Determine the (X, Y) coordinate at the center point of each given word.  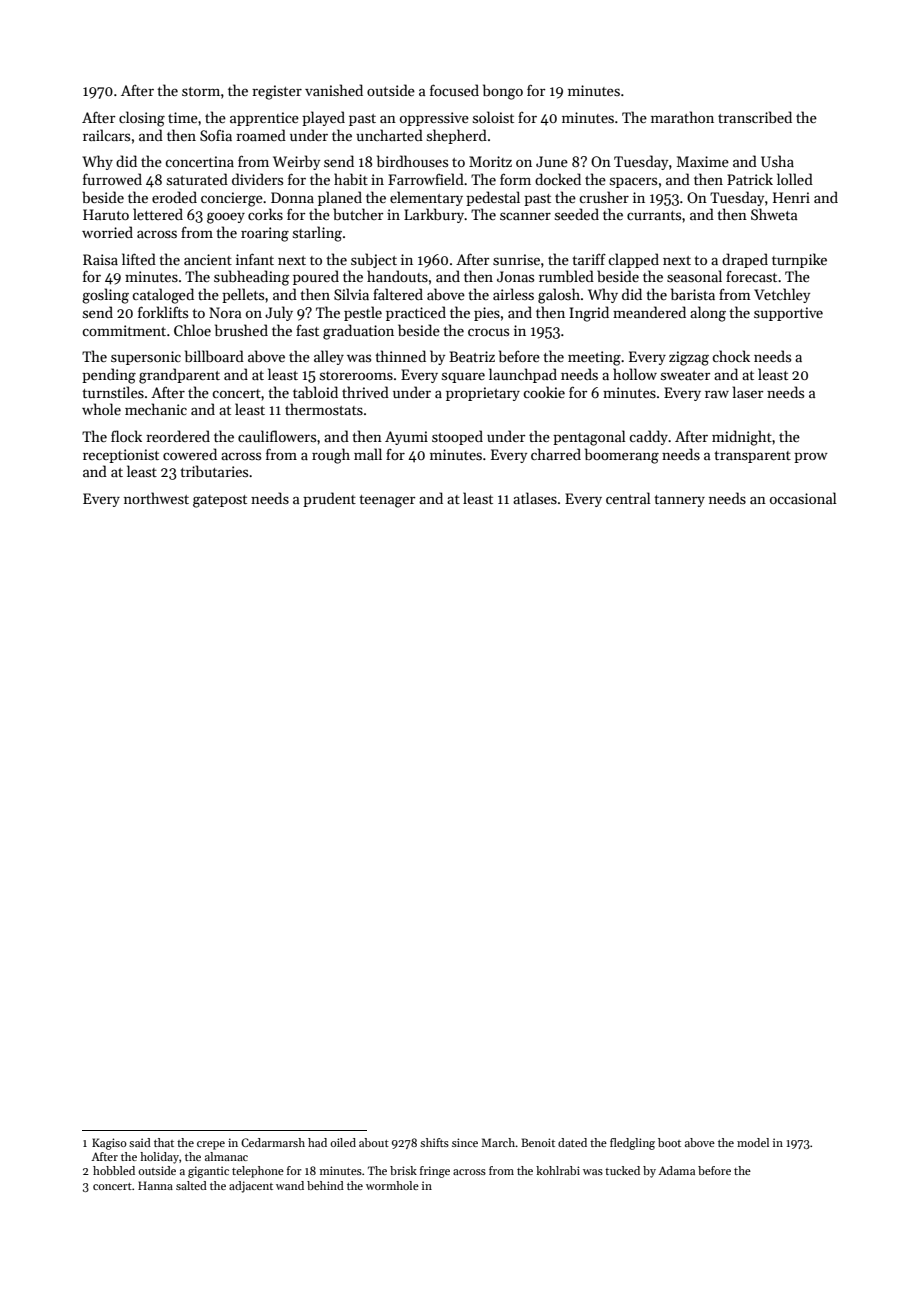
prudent (329, 499)
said (140, 1142)
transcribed (755, 117)
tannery (679, 501)
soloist (493, 117)
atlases (535, 498)
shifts (434, 1142)
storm (201, 91)
